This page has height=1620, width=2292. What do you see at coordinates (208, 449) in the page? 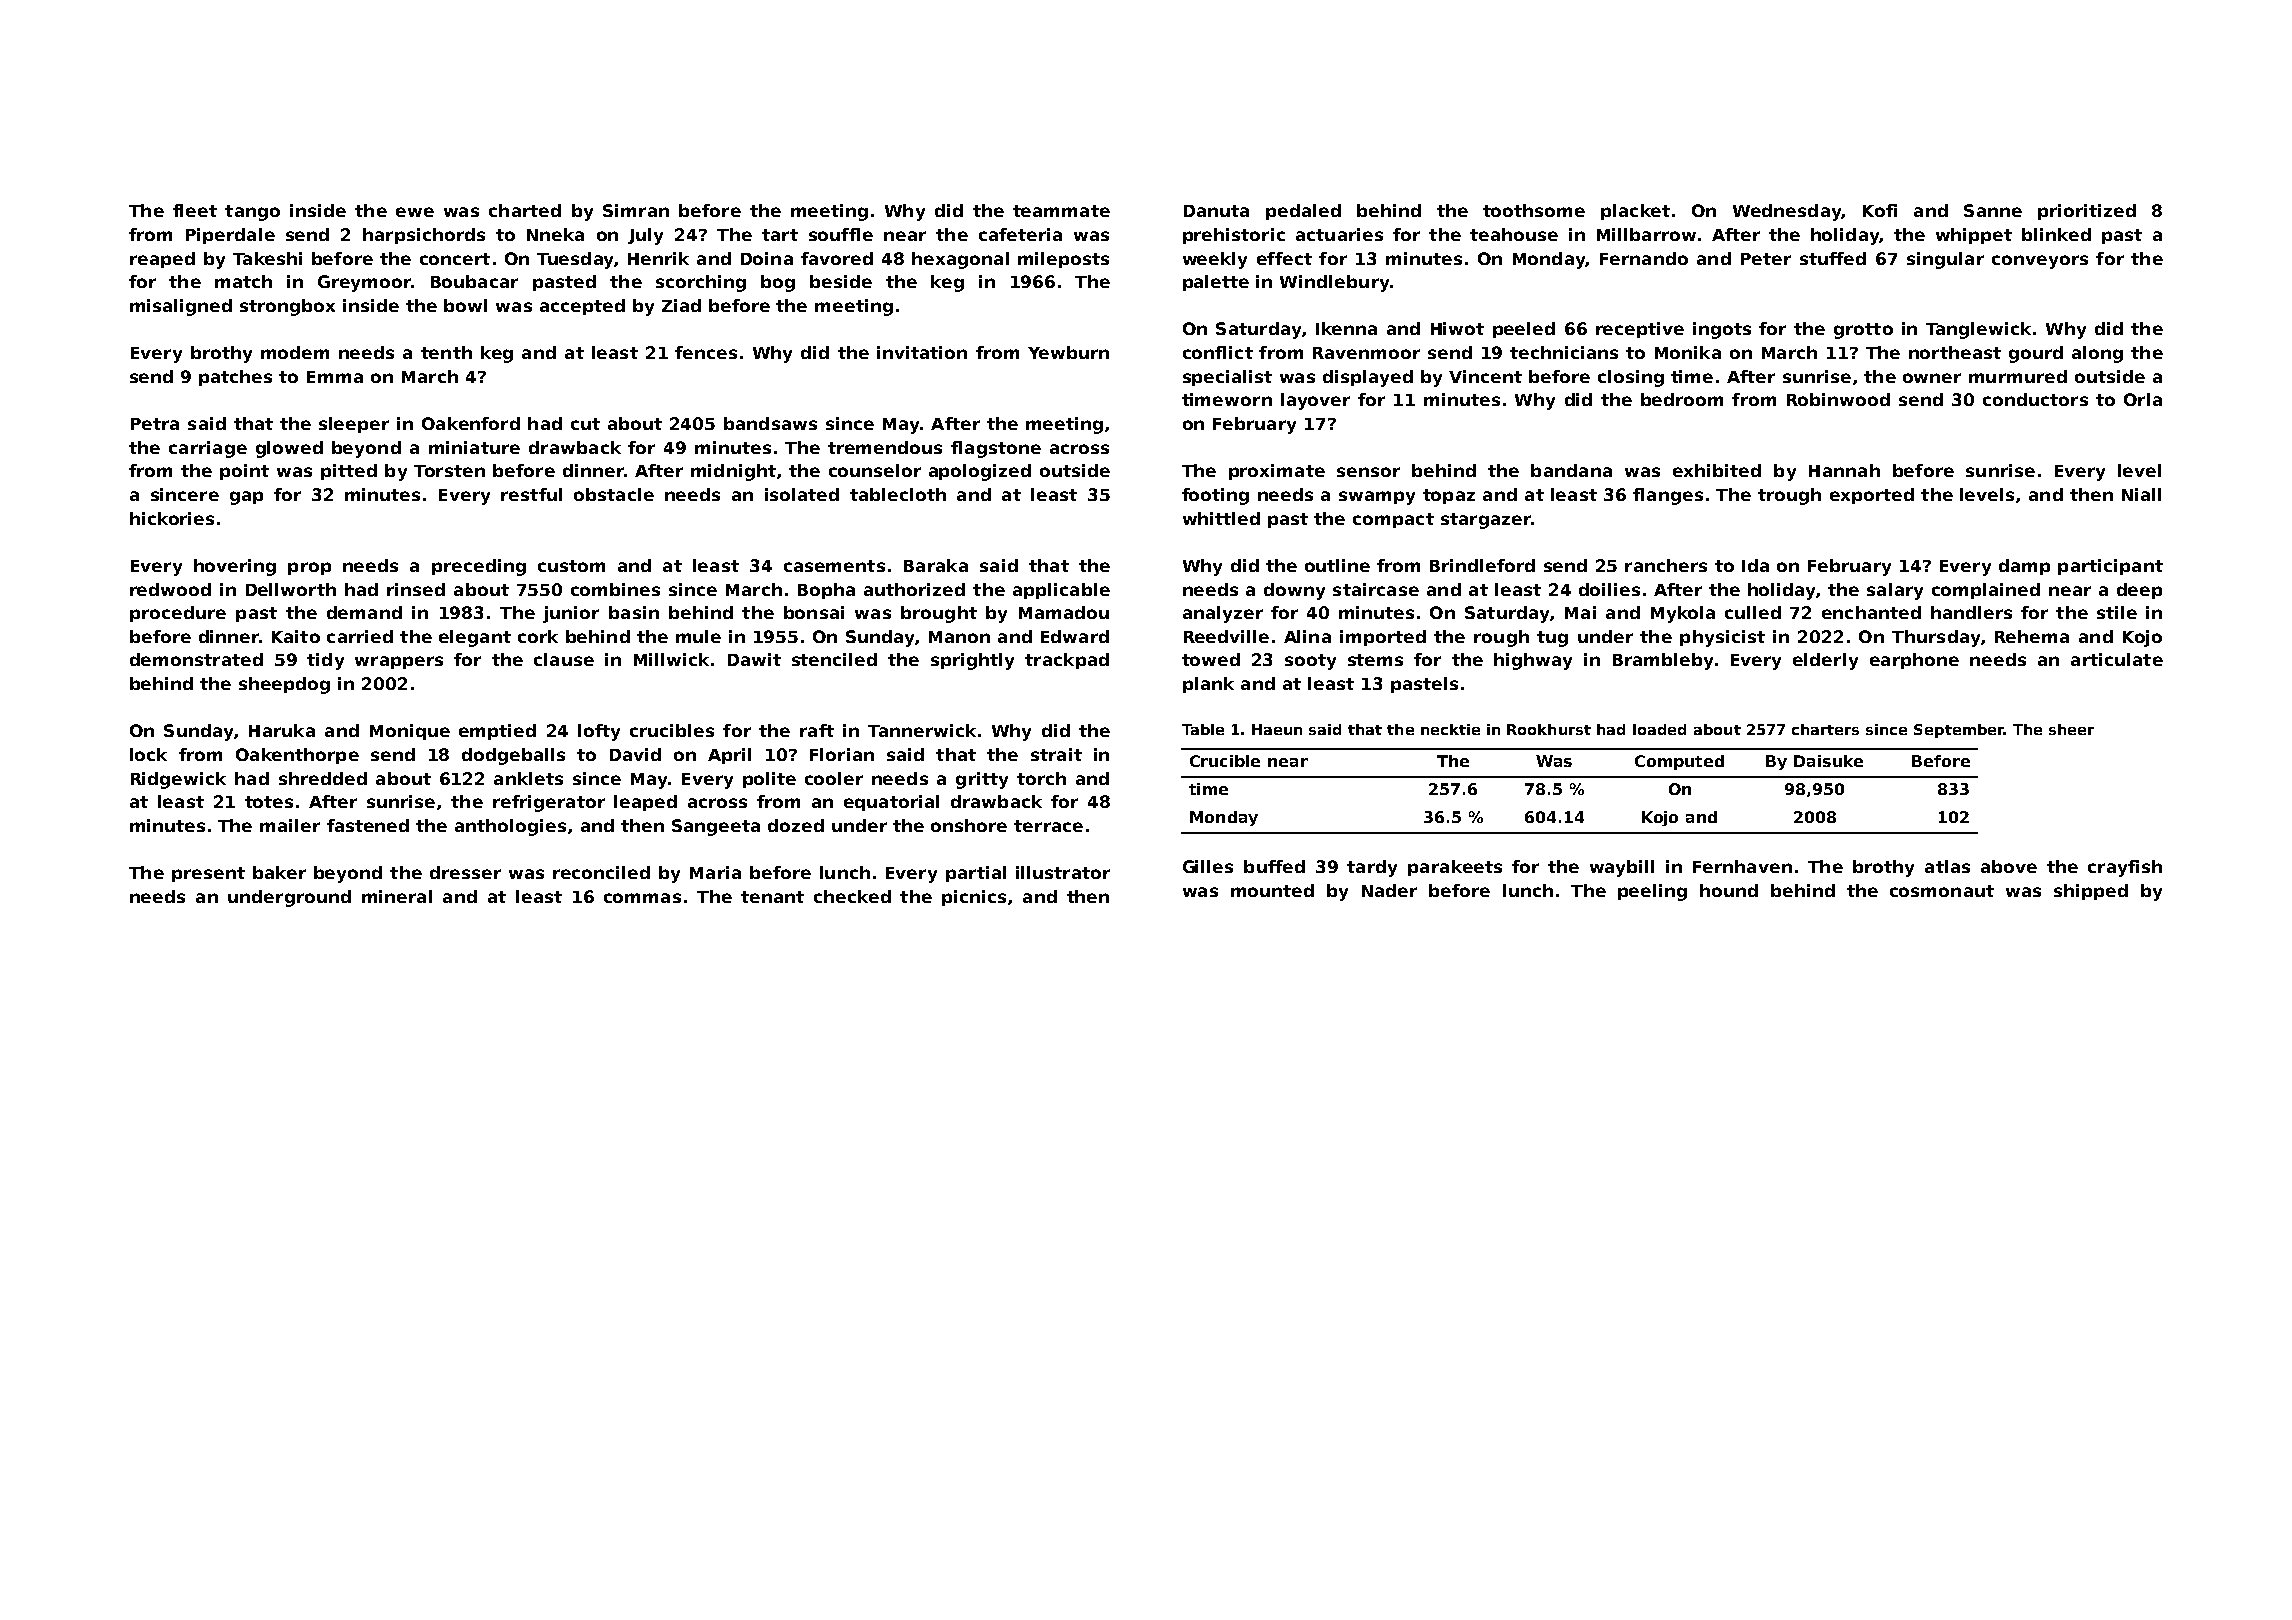
I see `carriage` at bounding box center [208, 449].
